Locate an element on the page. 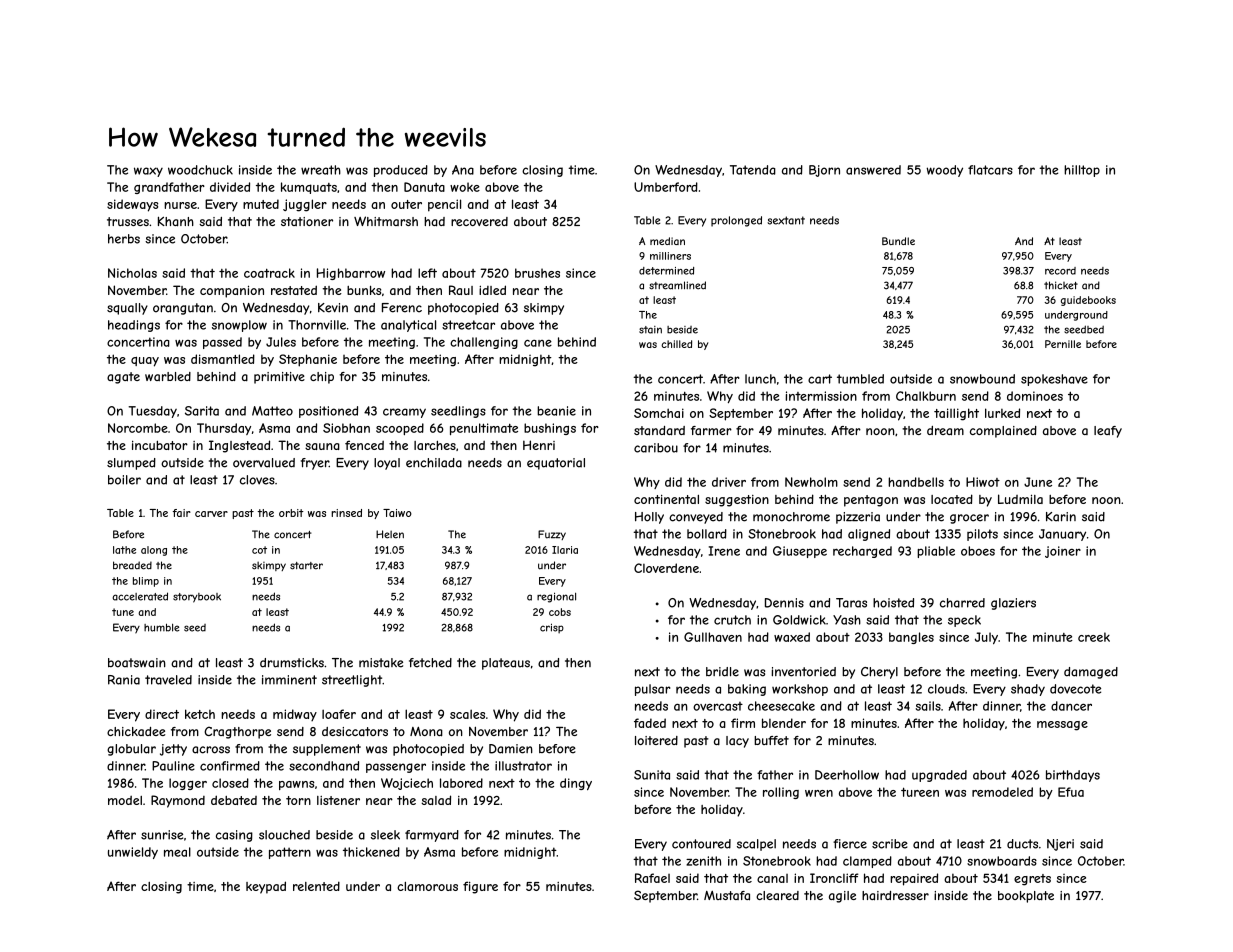  mistake is located at coordinates (381, 663).
